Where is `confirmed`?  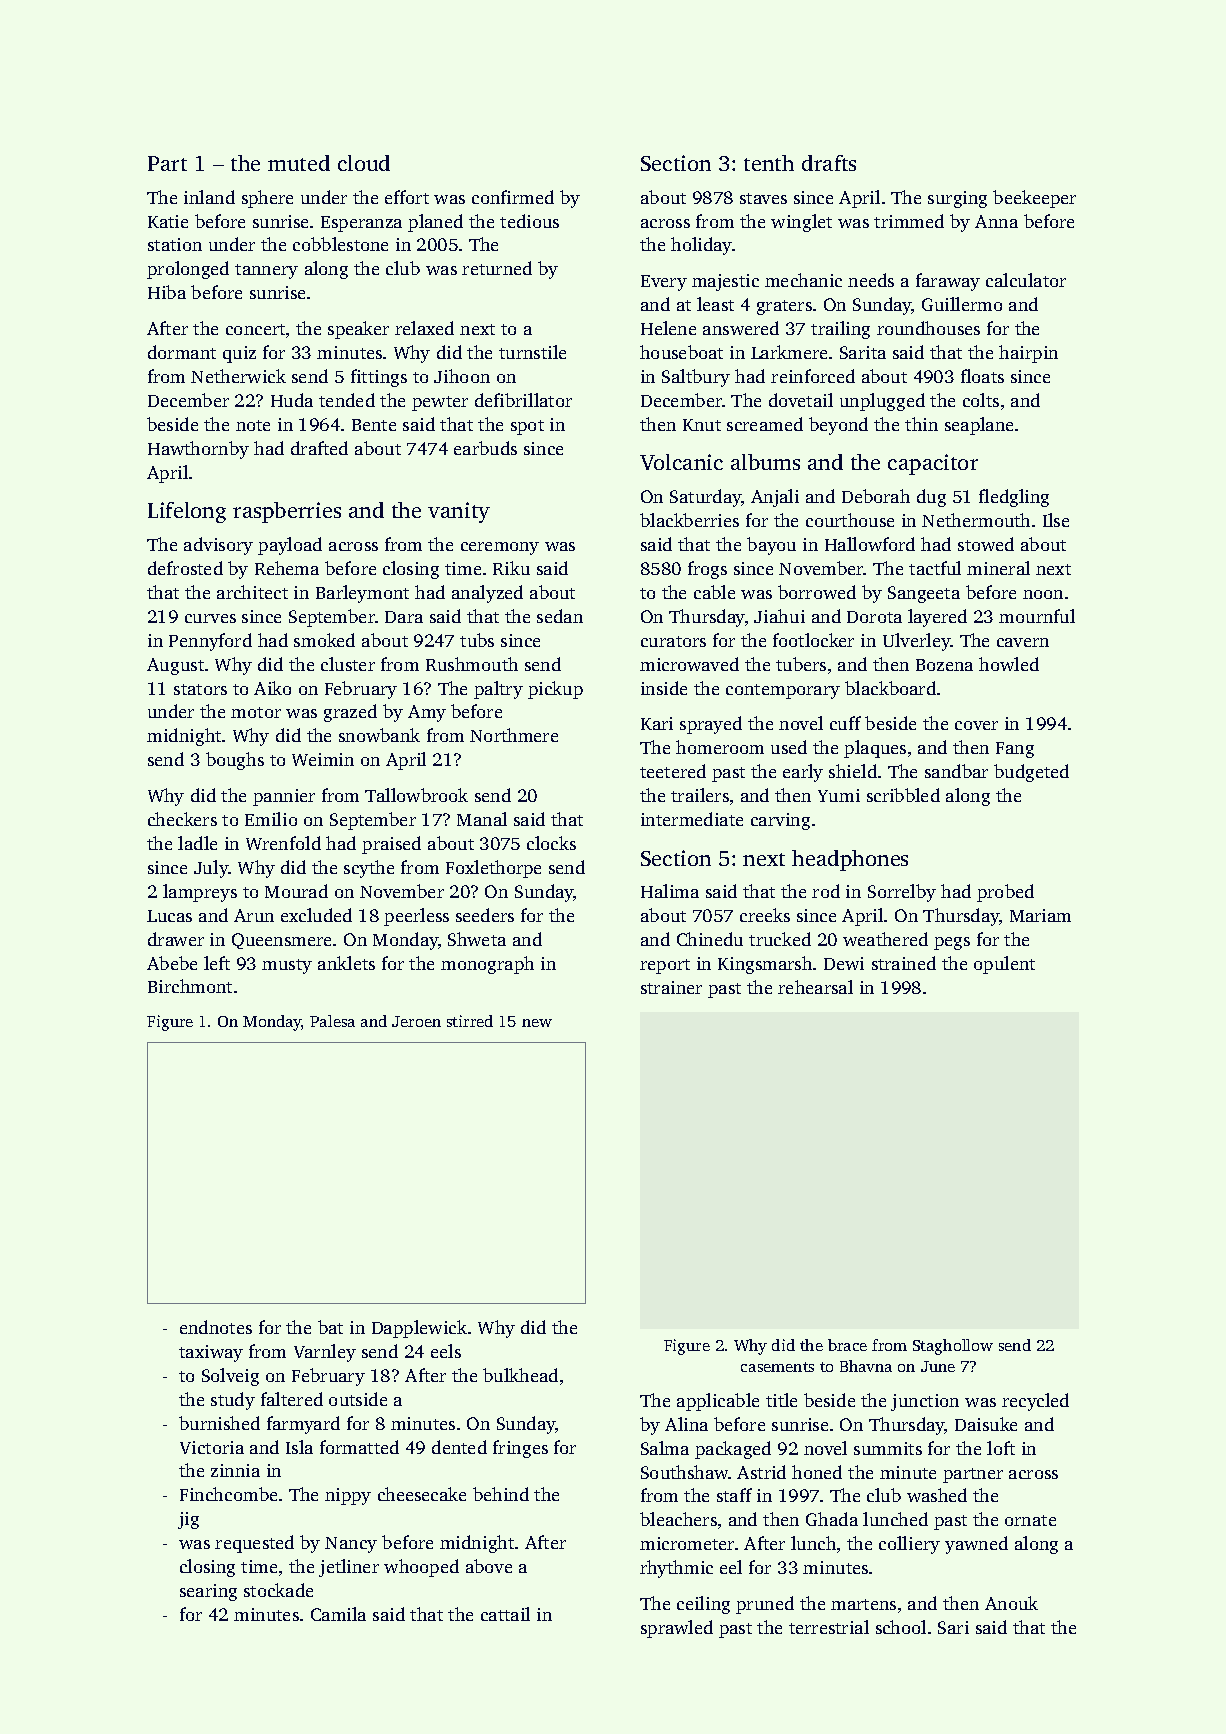
confirmed is located at coordinates (513, 197).
